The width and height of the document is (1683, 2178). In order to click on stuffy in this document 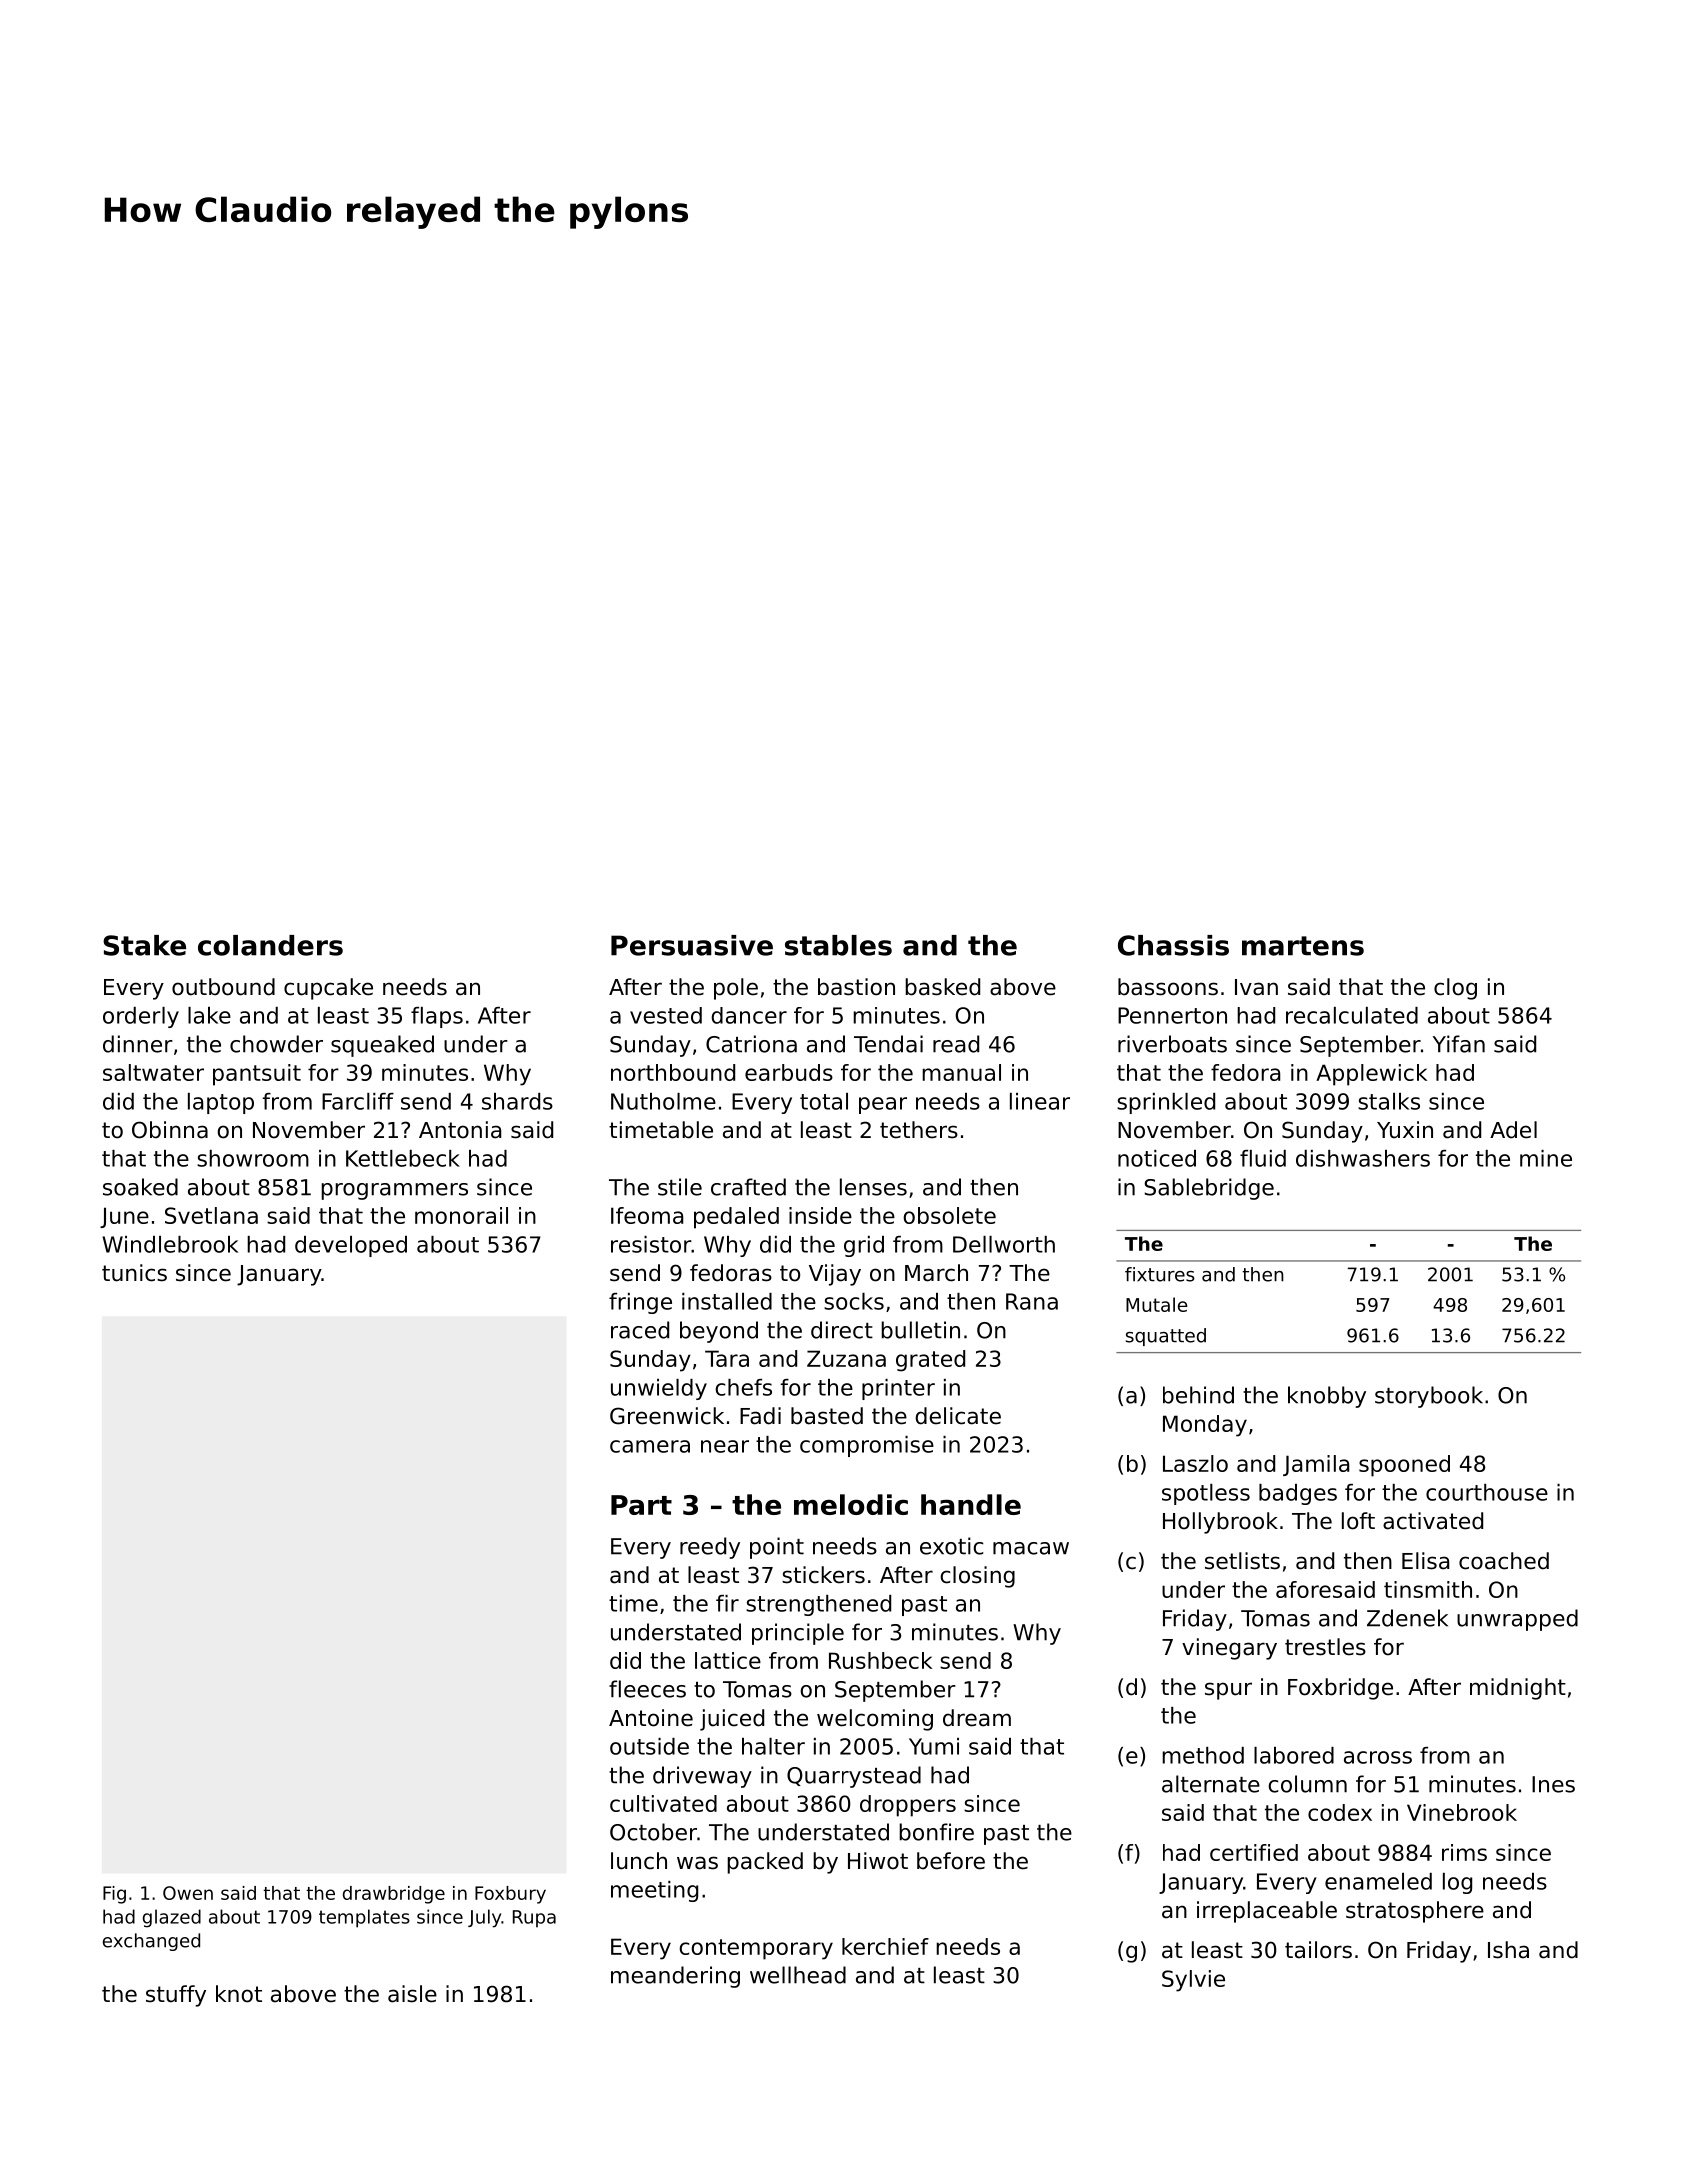, I will do `click(176, 1996)`.
